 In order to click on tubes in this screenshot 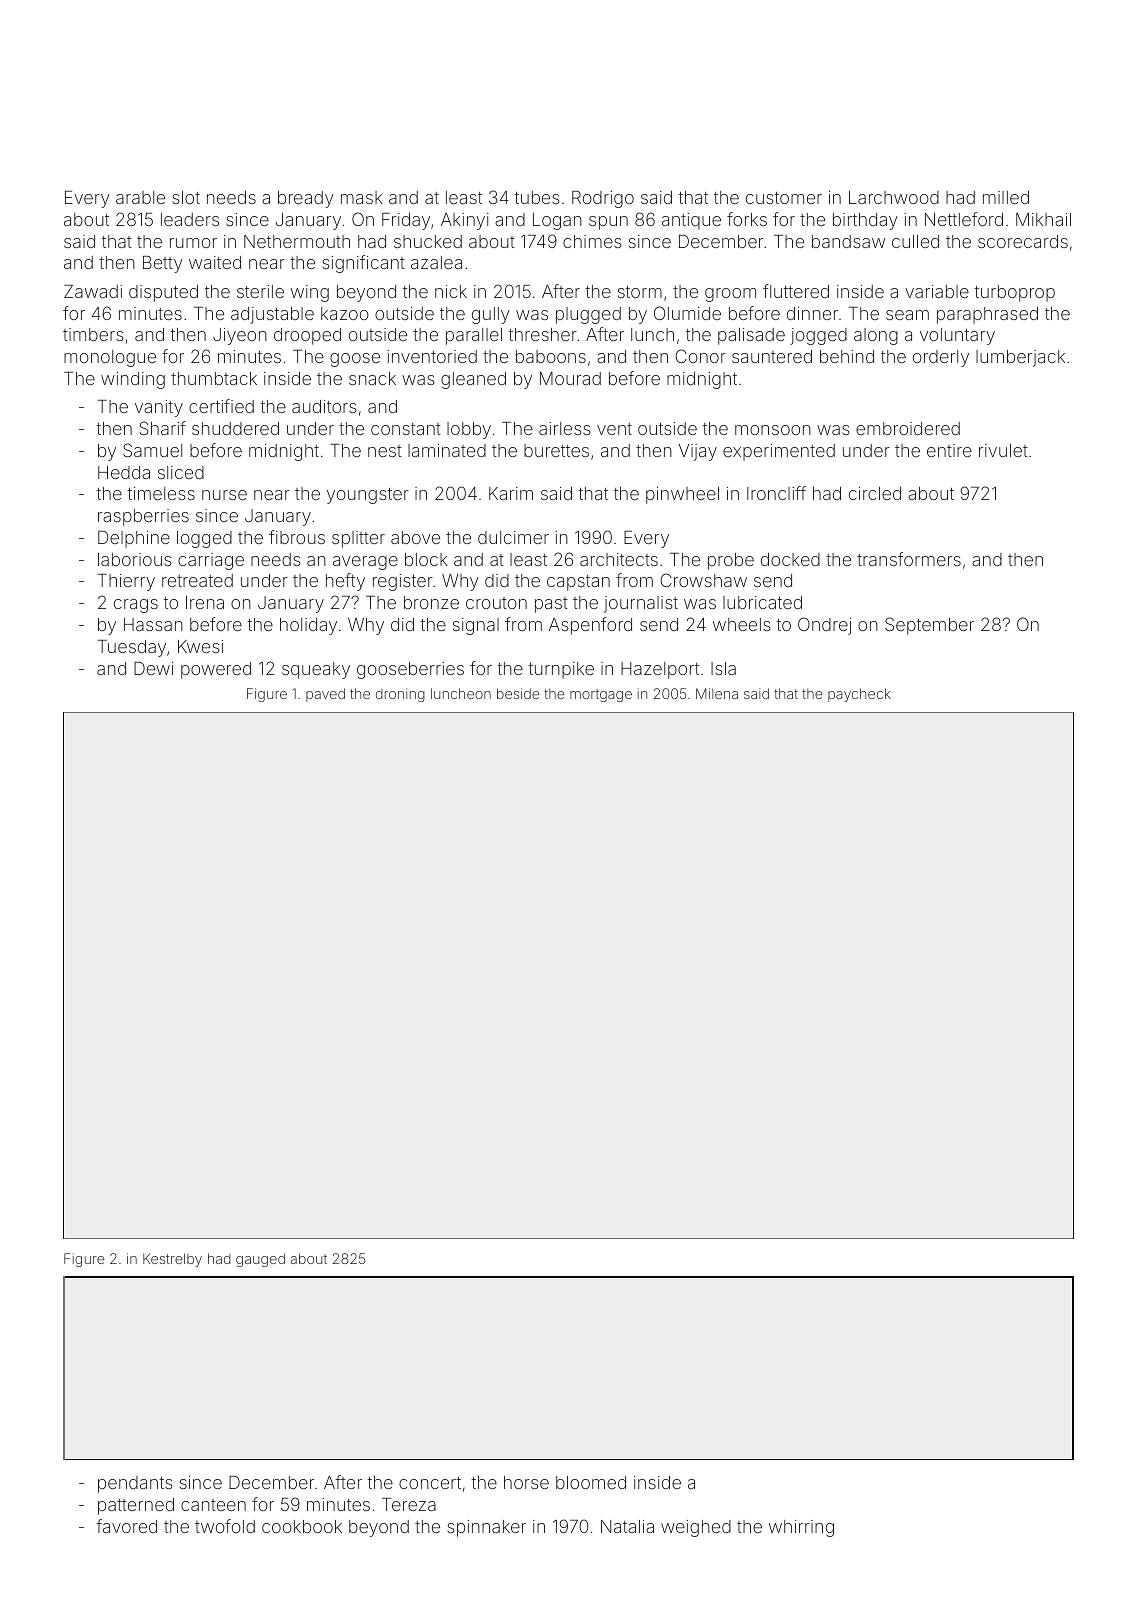, I will do `click(537, 197)`.
